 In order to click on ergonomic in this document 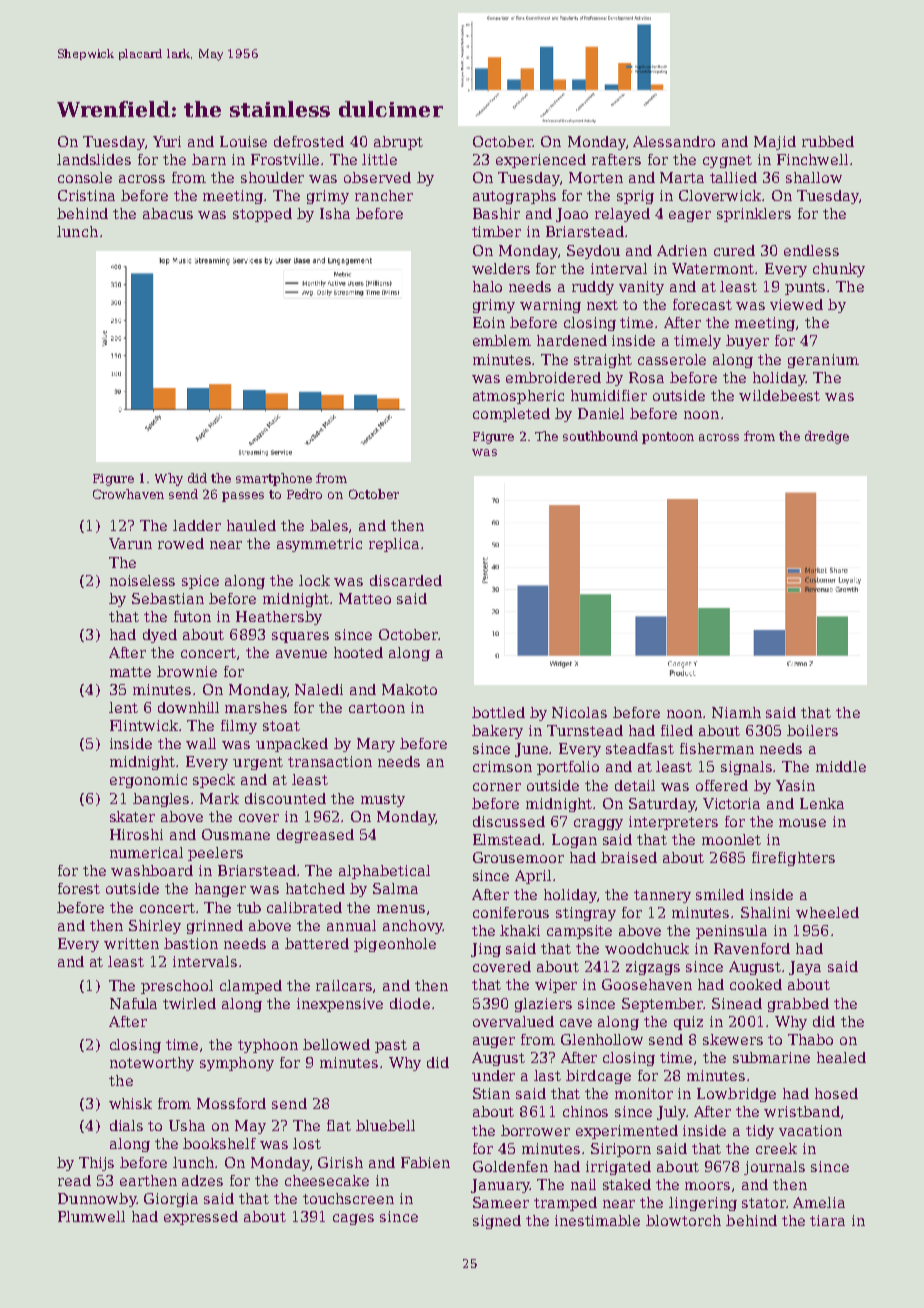, I will do `click(148, 781)`.
